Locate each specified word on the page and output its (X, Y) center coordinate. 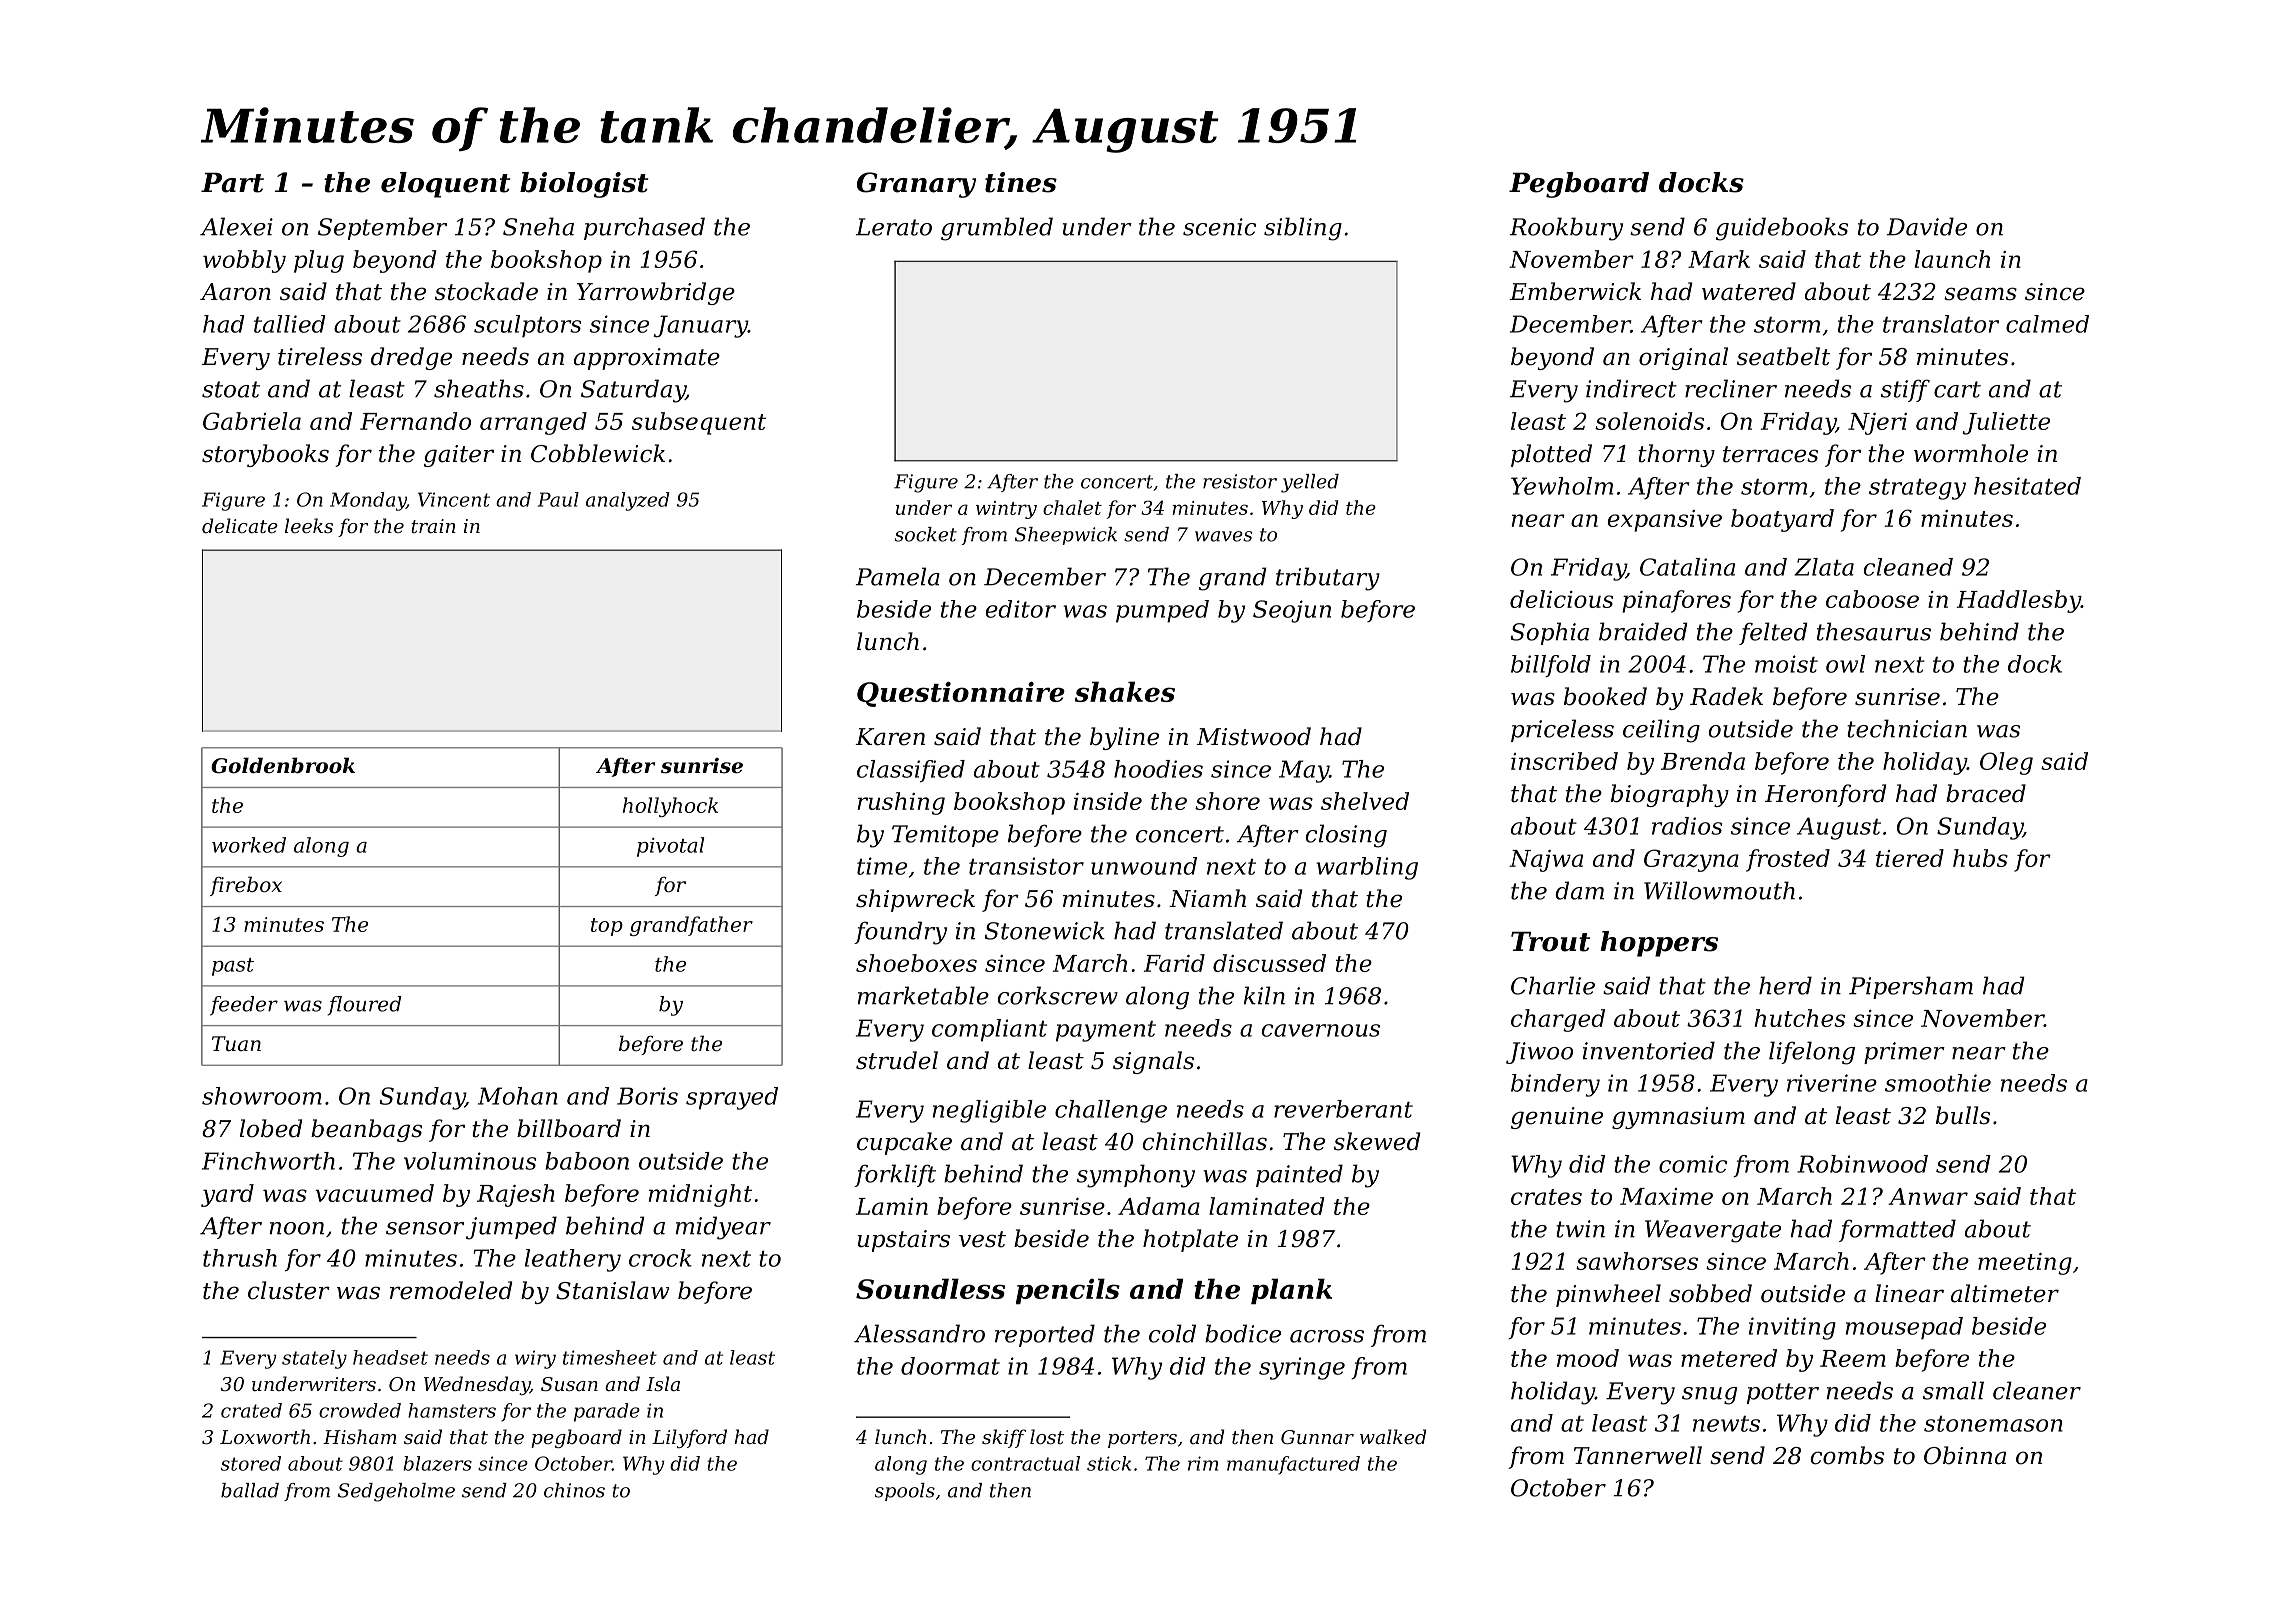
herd (1785, 985)
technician (1907, 728)
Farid (1174, 963)
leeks (309, 525)
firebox (246, 886)
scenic (1219, 227)
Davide (1927, 226)
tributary (1328, 579)
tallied (290, 324)
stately (314, 1359)
